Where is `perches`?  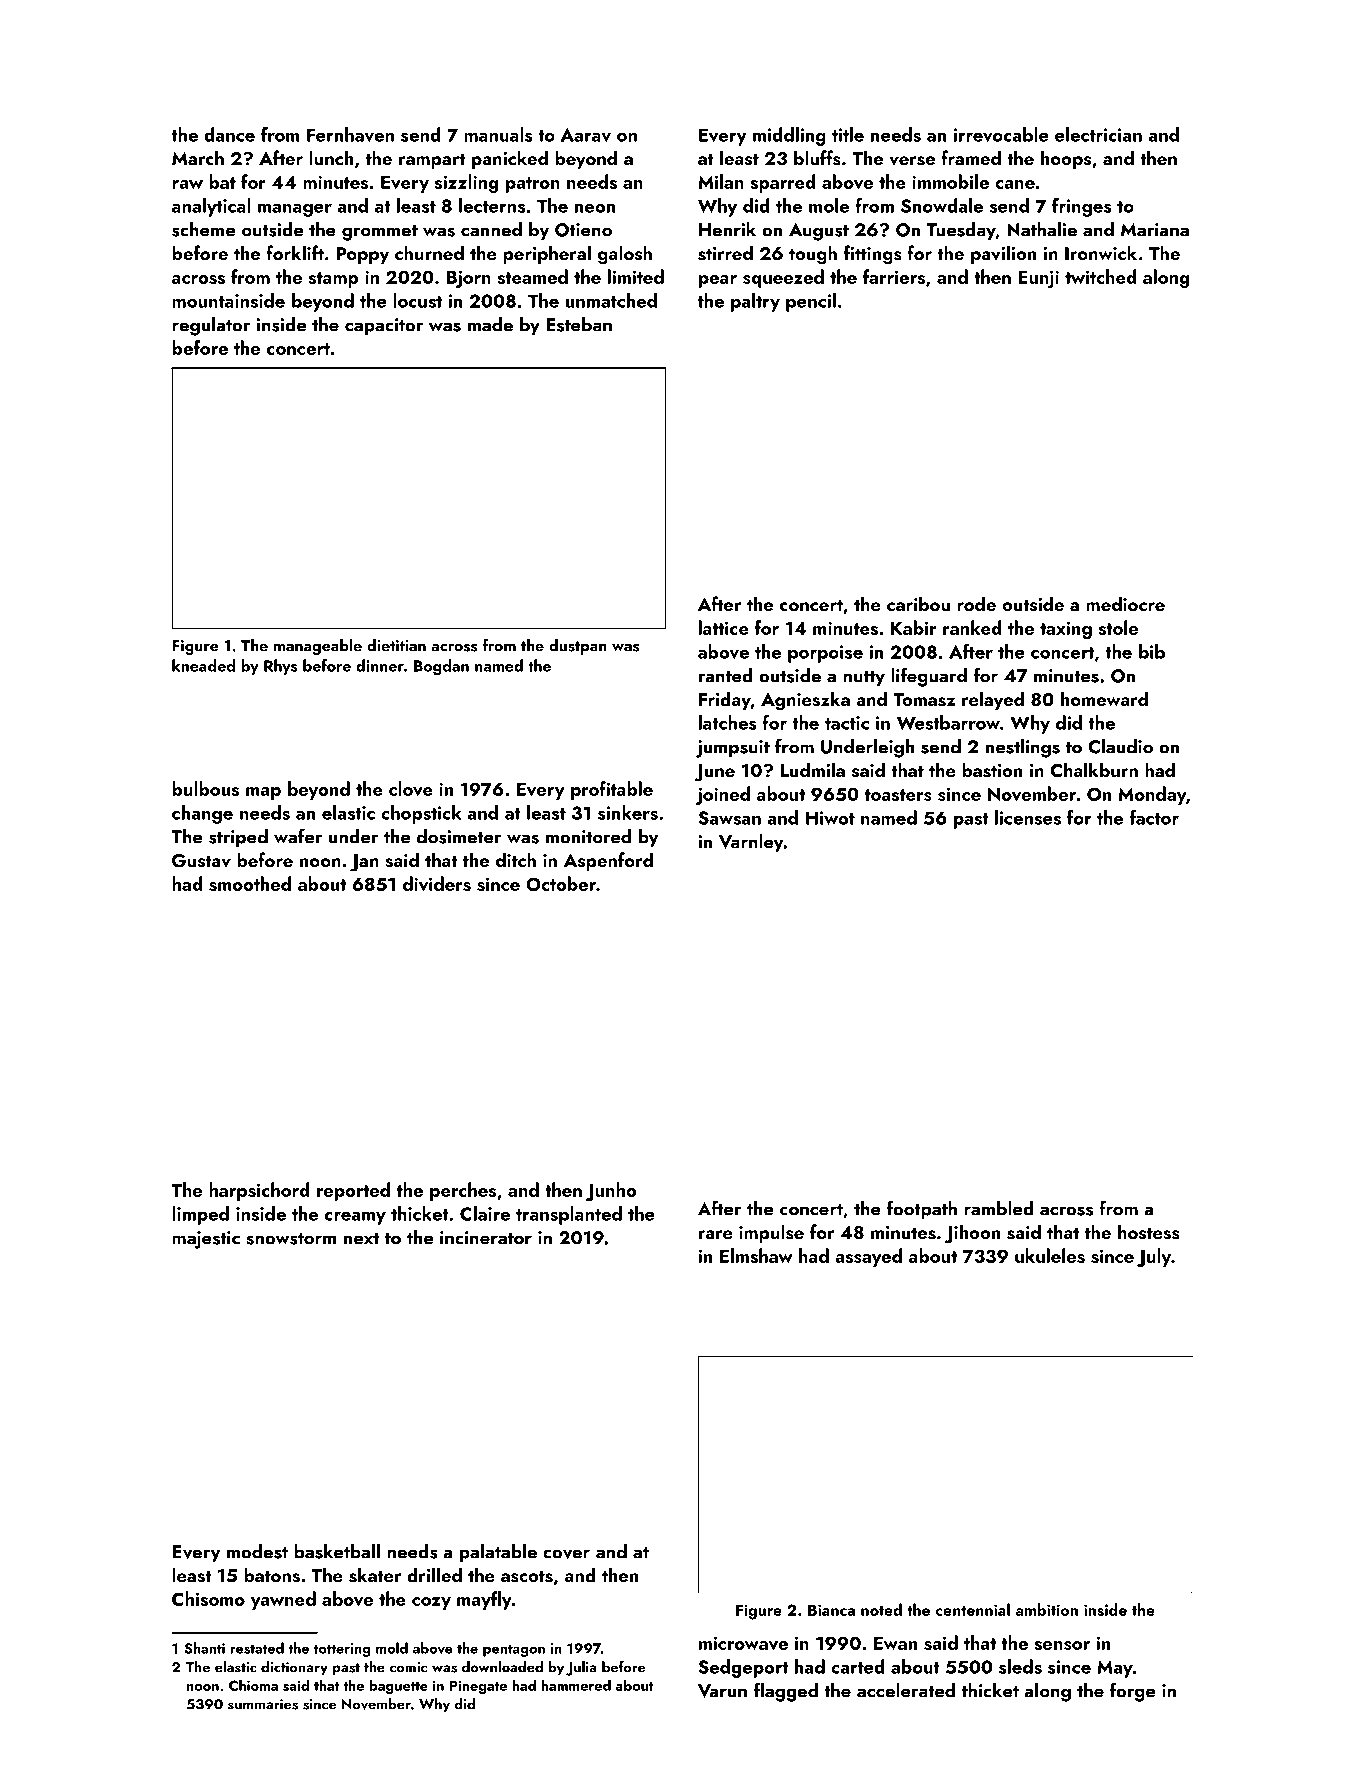 perches is located at coordinates (463, 1191).
